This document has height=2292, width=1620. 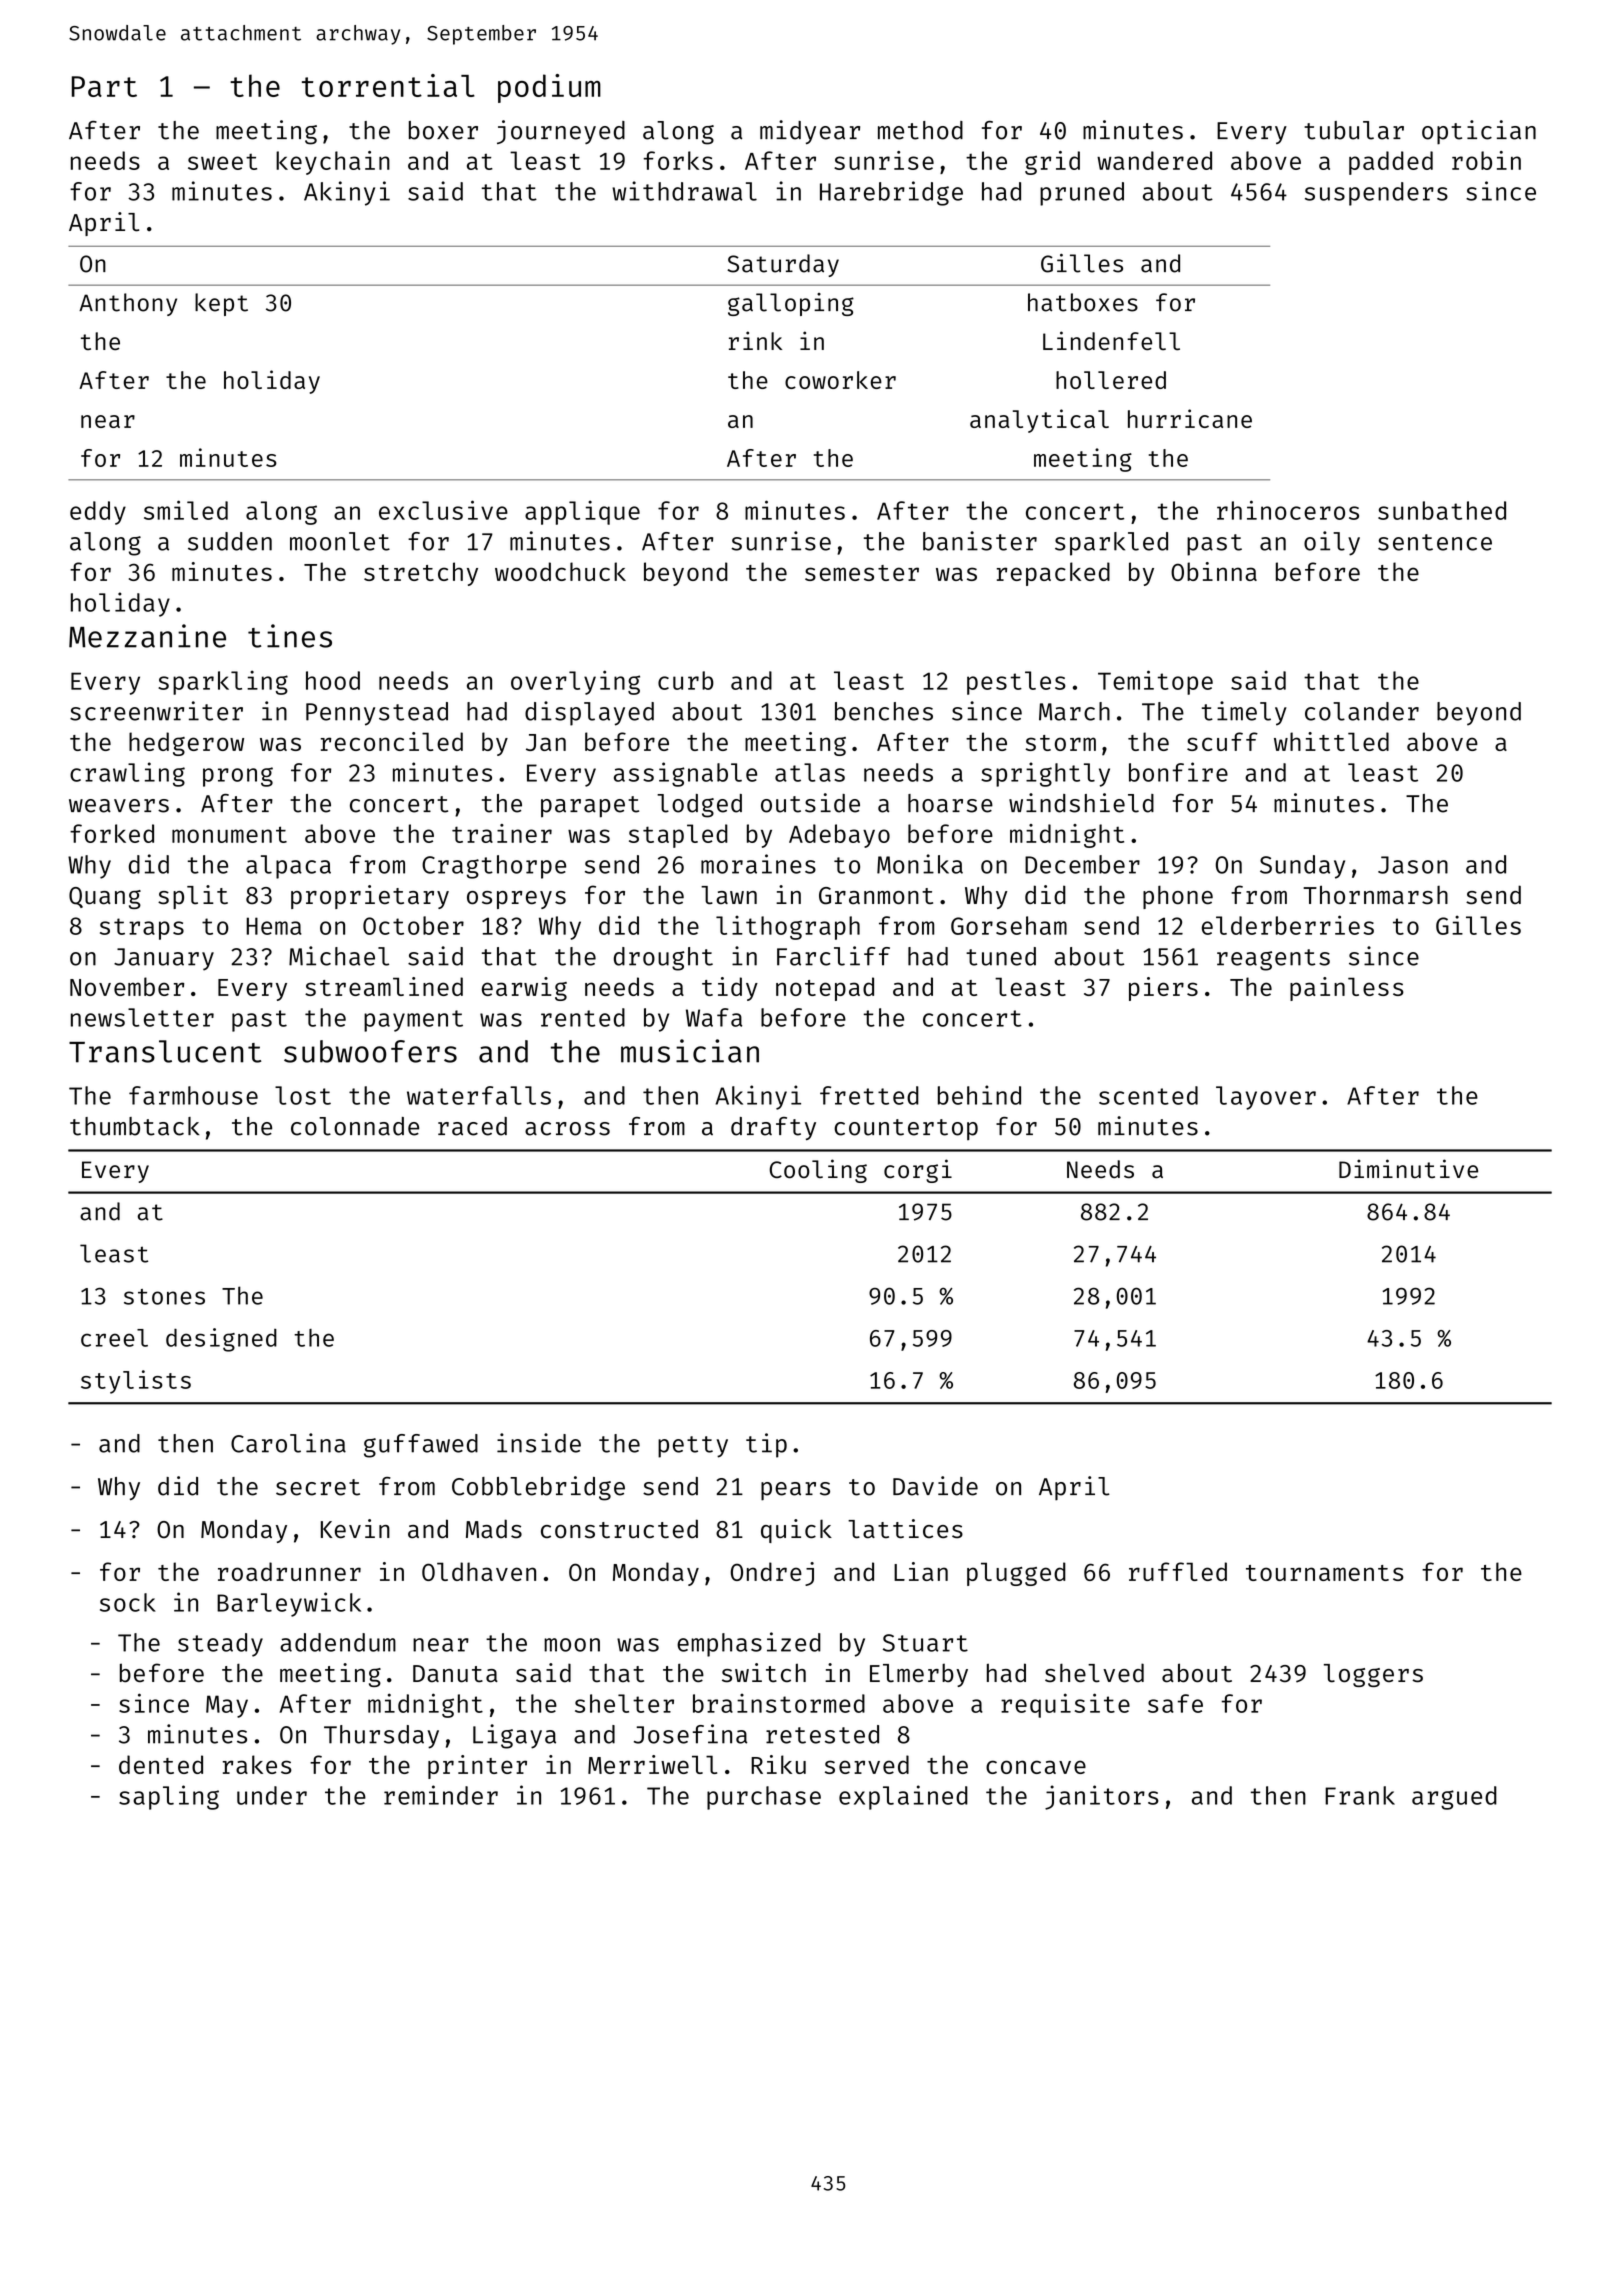 What do you see at coordinates (186, 510) in the document?
I see `smiled` at bounding box center [186, 510].
